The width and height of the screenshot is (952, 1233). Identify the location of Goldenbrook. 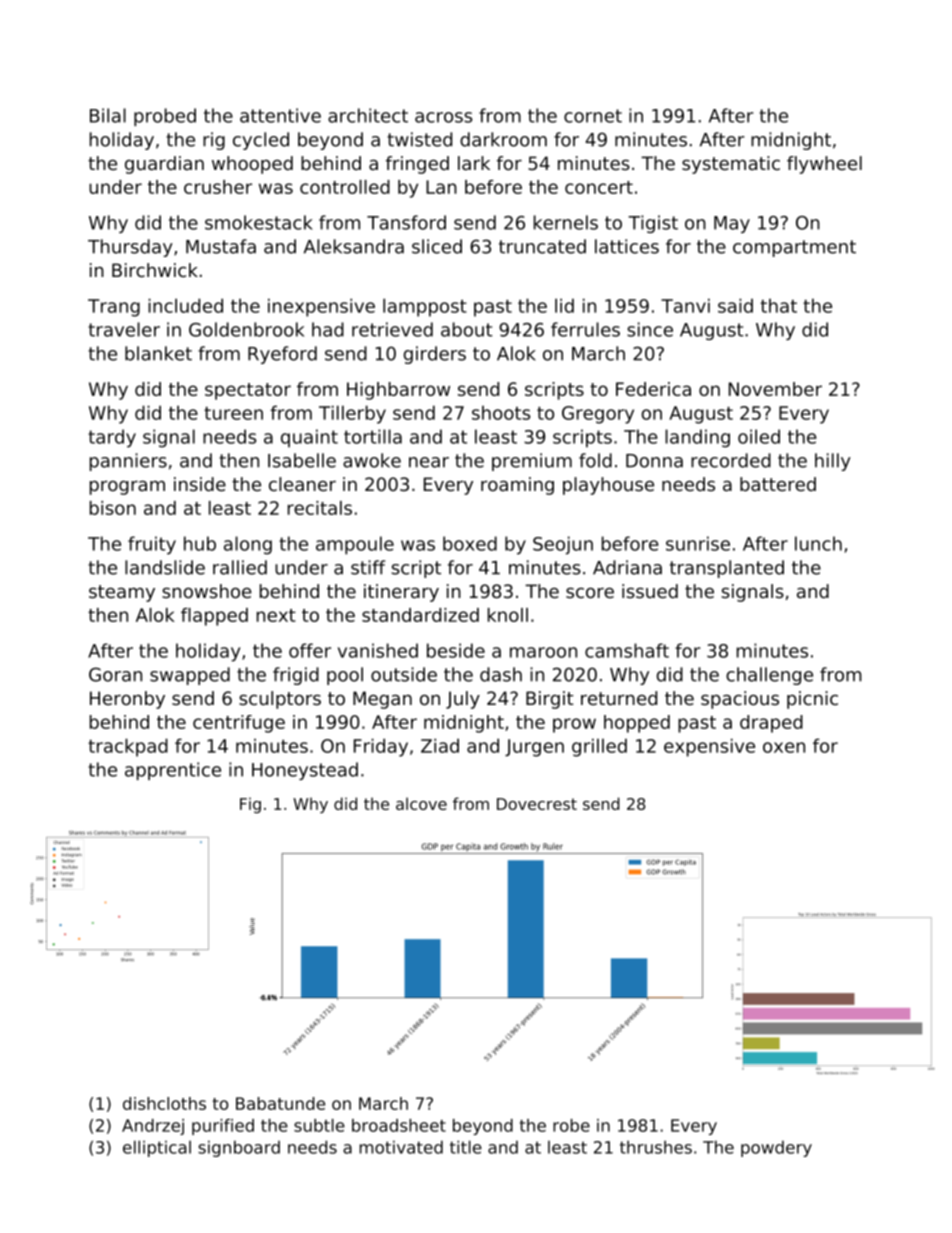
(246, 329).
